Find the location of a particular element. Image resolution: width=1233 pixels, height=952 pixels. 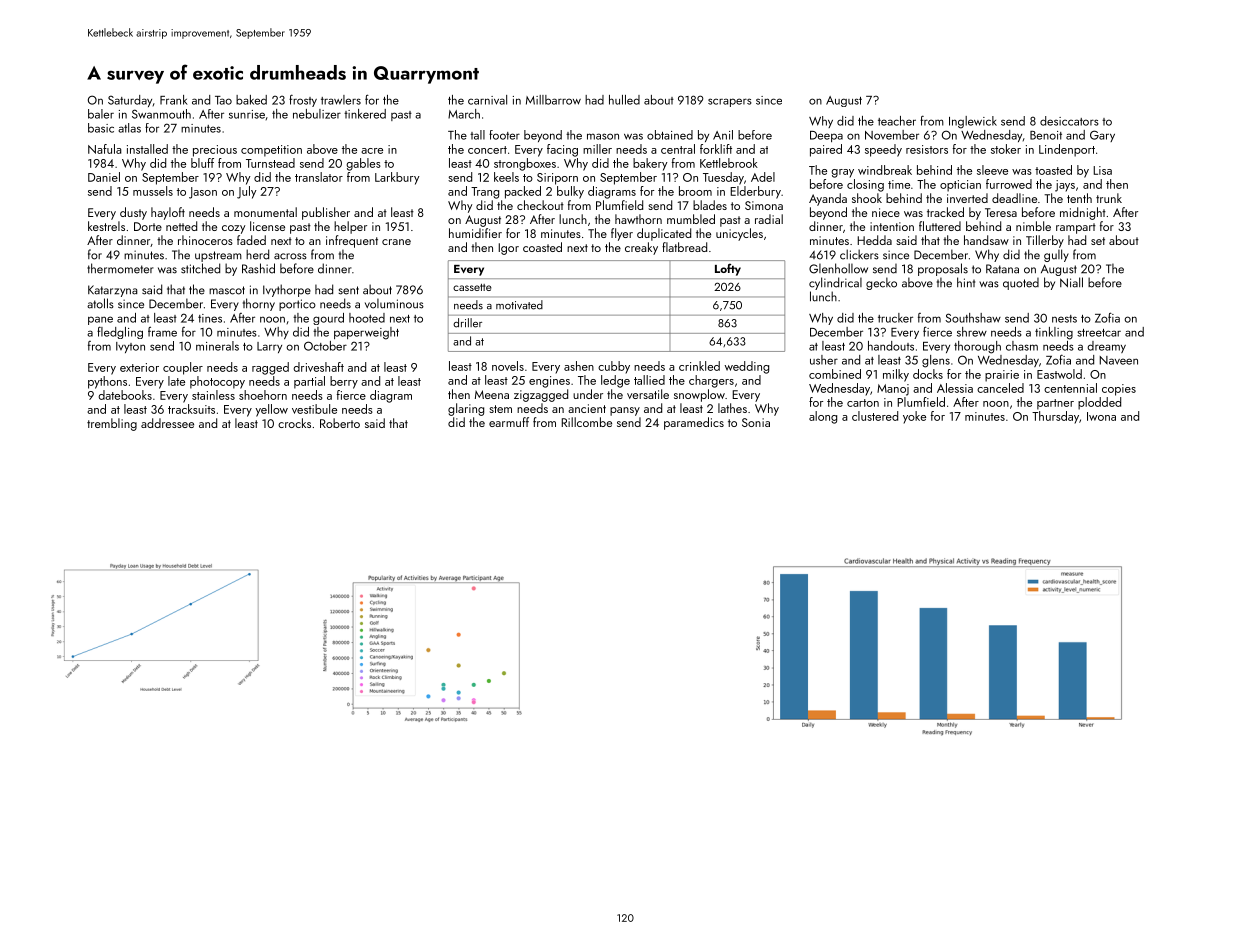

gourd is located at coordinates (328, 319).
